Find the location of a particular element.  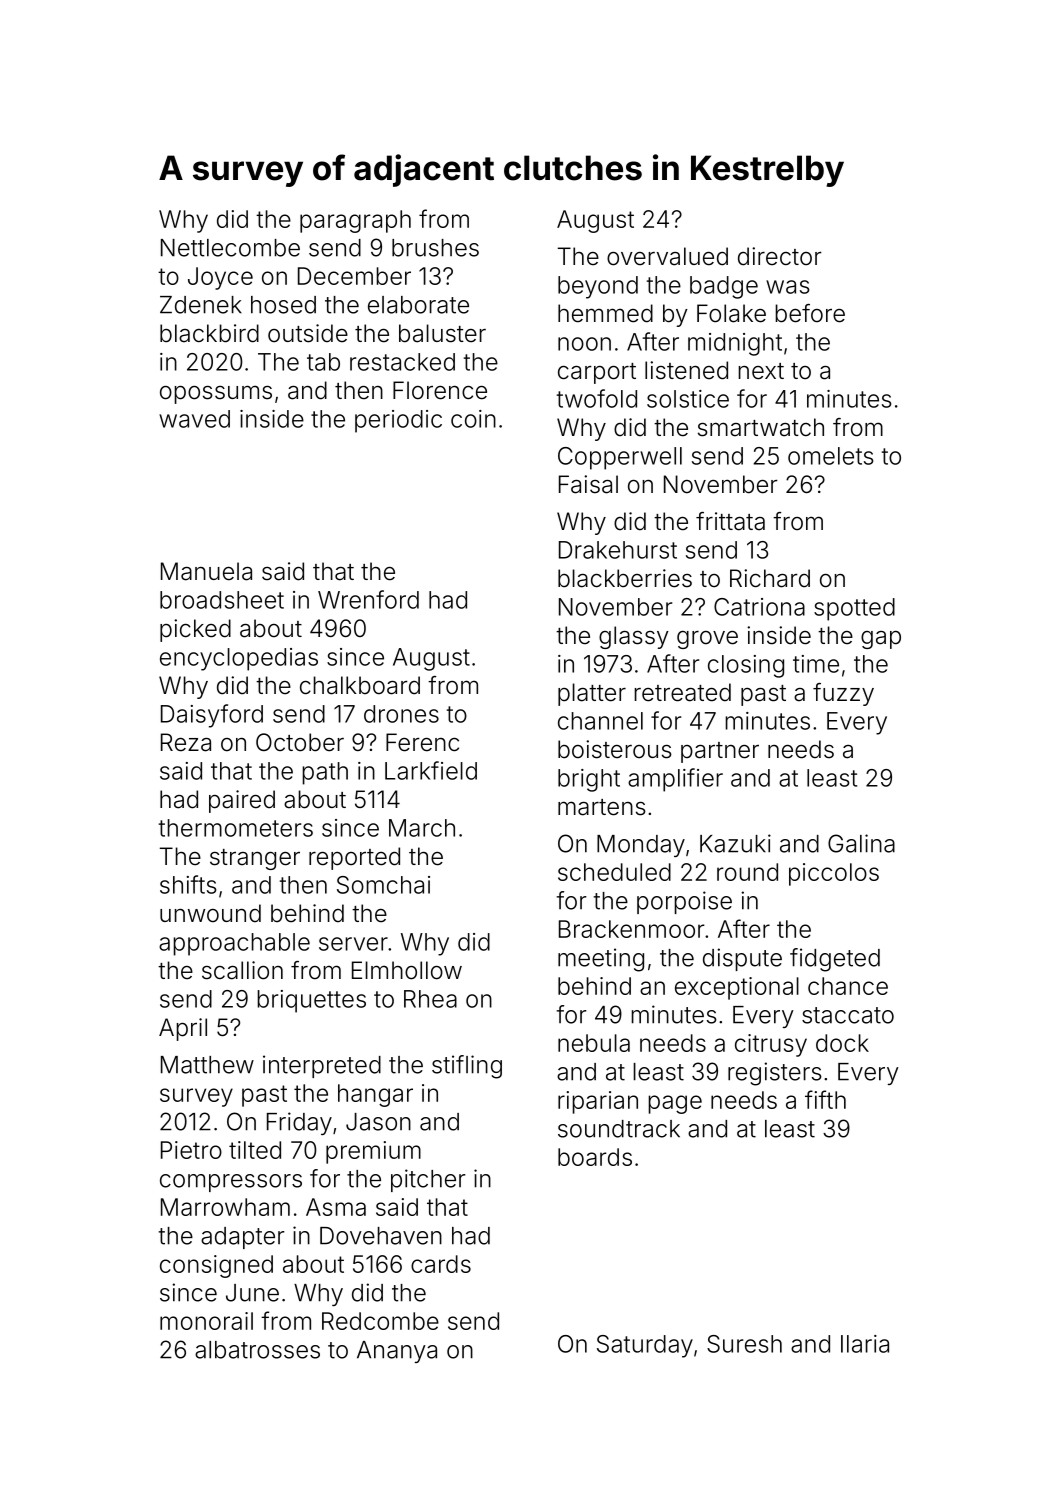

Brackenmoor is located at coordinates (632, 929).
